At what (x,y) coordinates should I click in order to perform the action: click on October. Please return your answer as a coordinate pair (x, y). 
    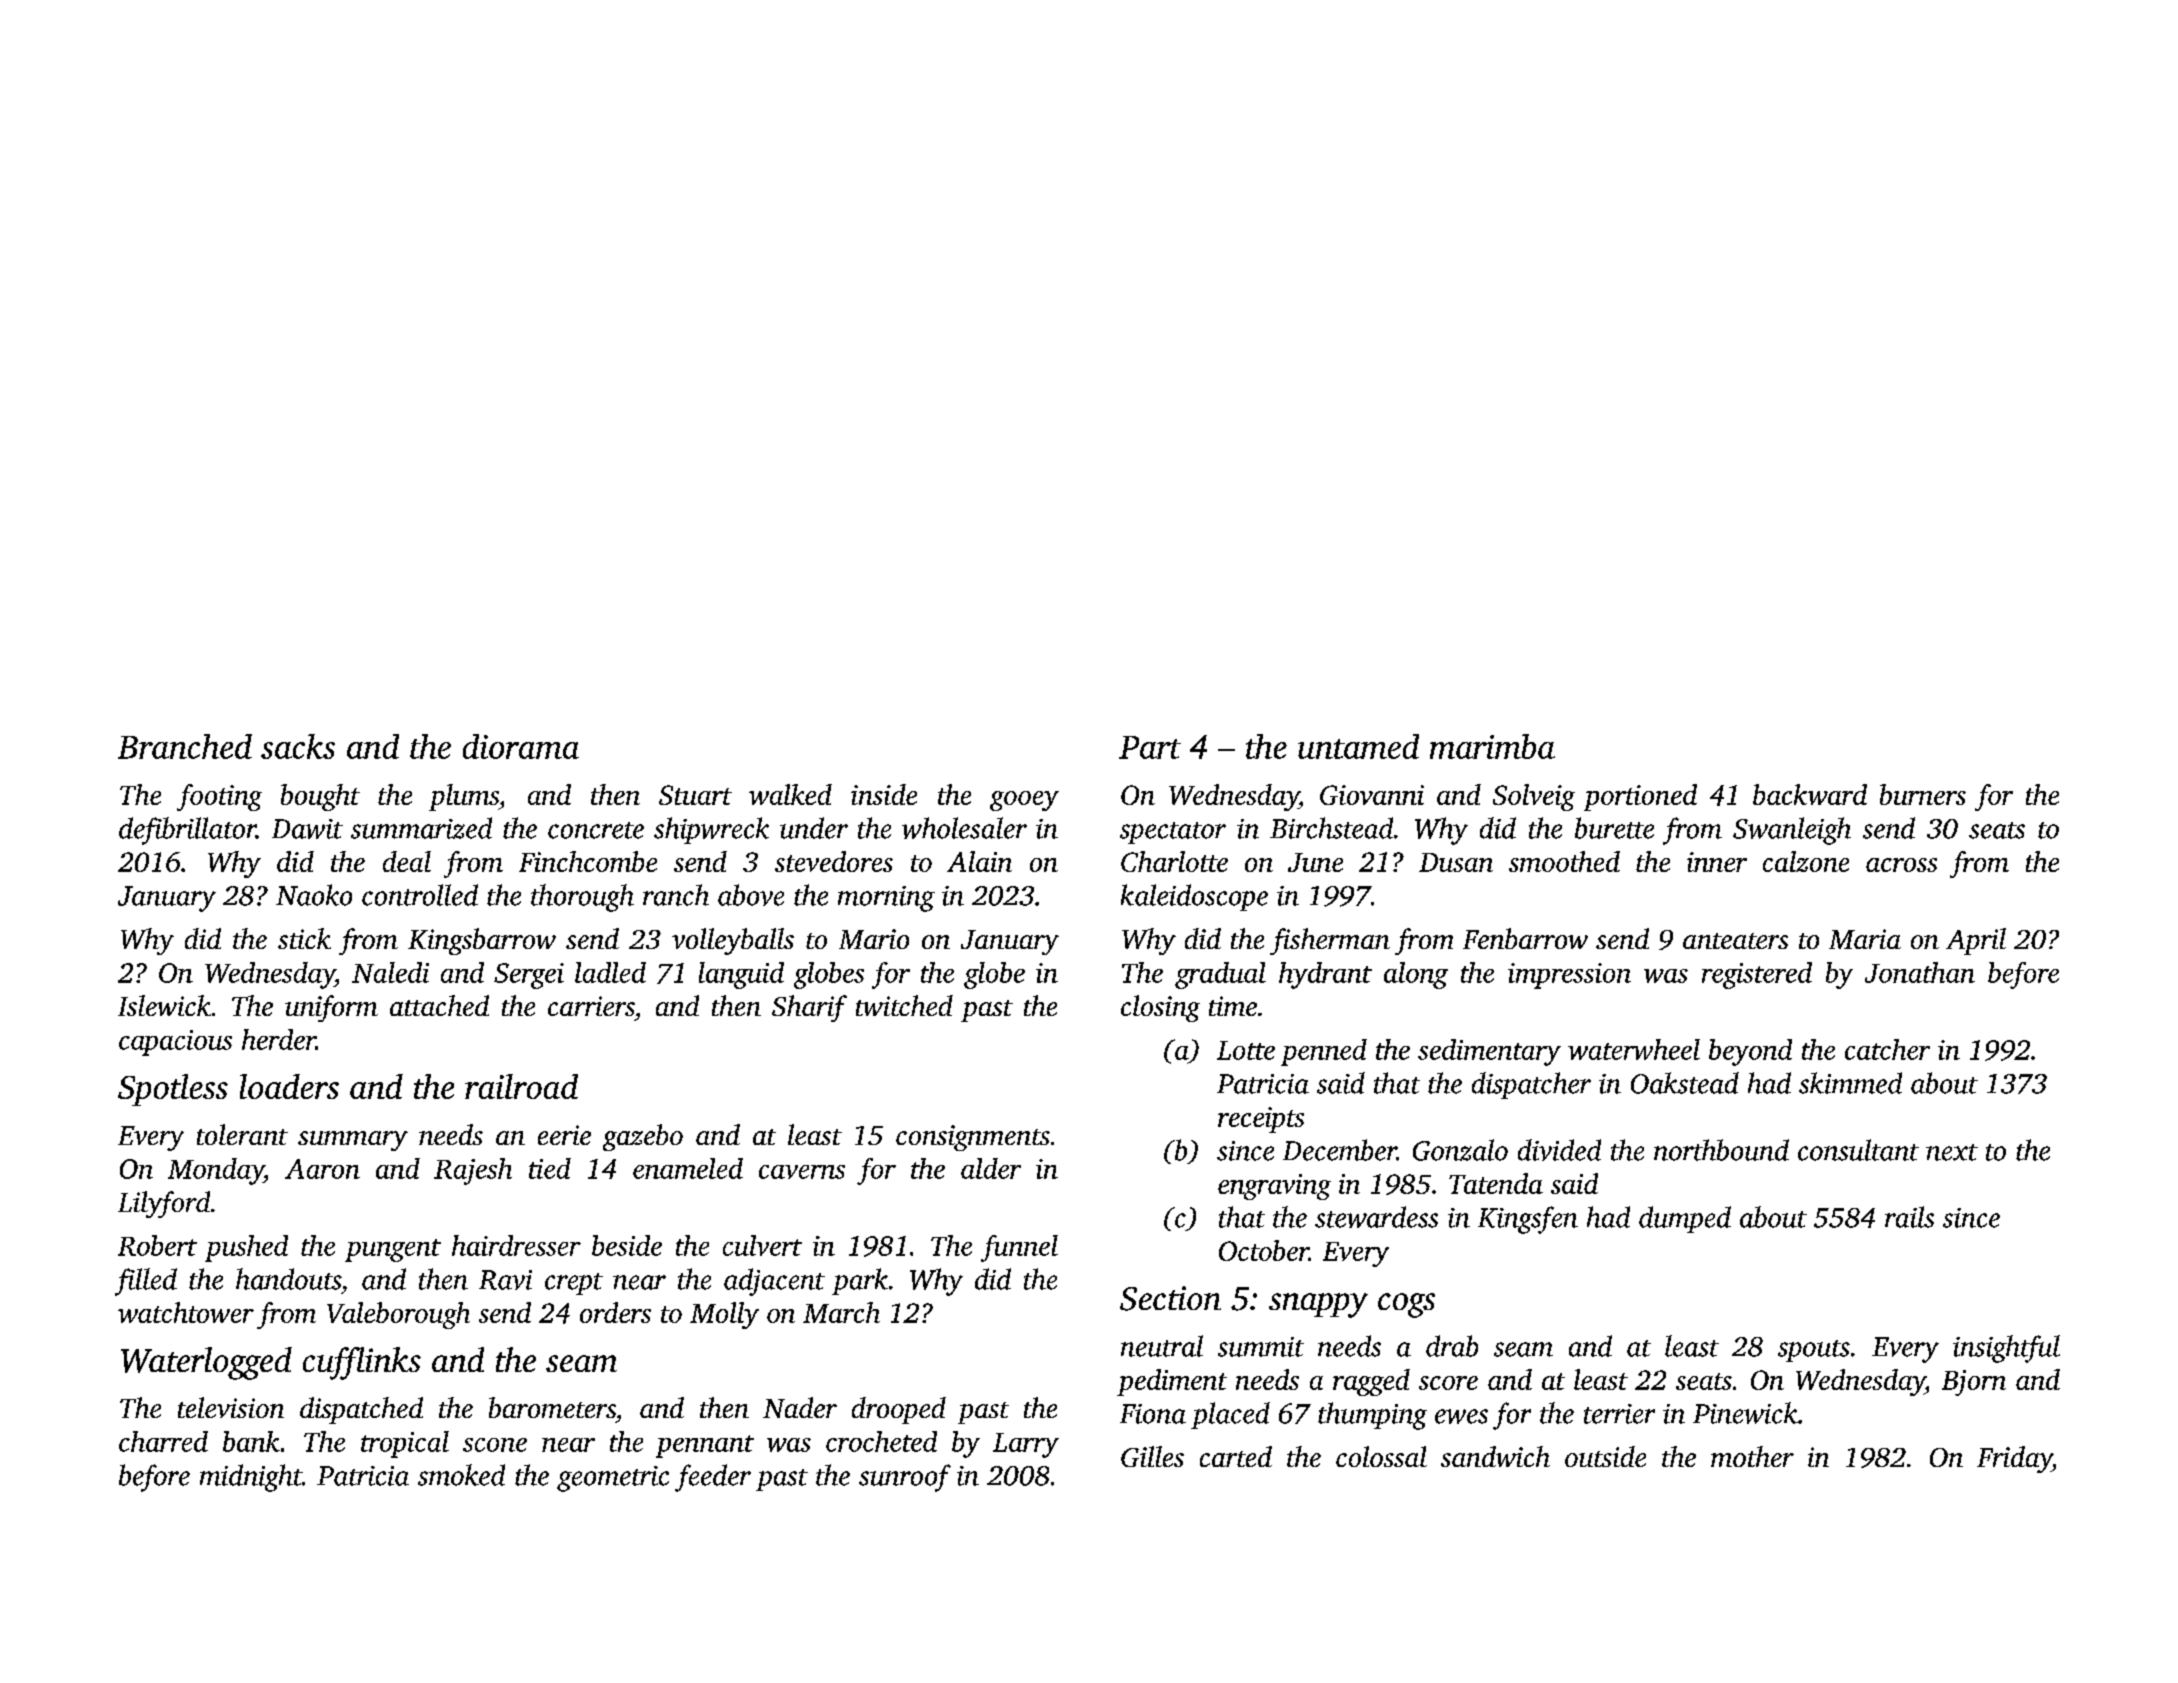
    Looking at the image, I should click on (1264, 1250).
